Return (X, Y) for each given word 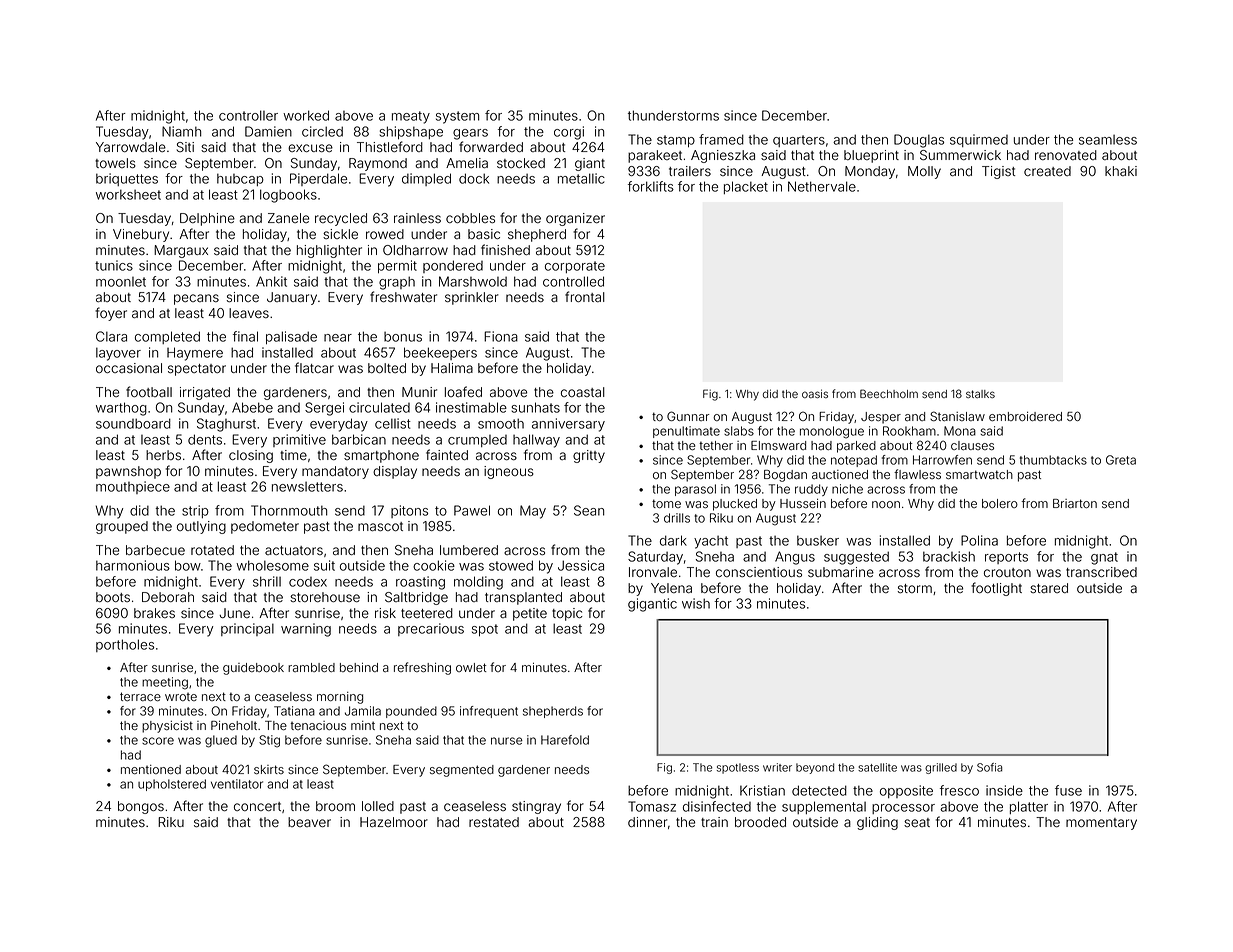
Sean (589, 510)
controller (248, 115)
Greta (1121, 460)
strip (195, 511)
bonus (403, 337)
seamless (1108, 140)
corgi (569, 133)
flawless (917, 474)
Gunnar (688, 416)
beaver (309, 822)
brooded (760, 822)
